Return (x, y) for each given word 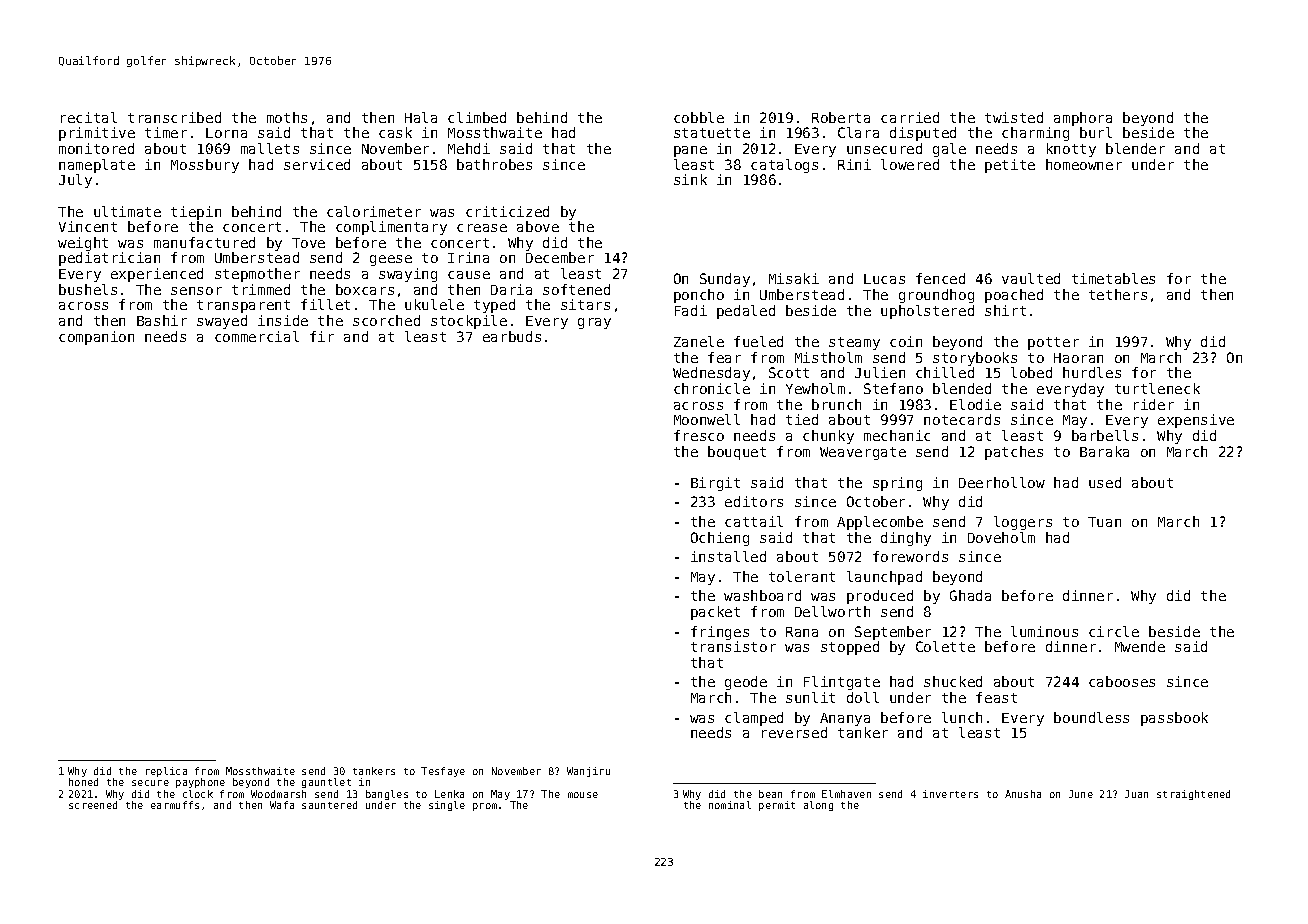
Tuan (1104, 522)
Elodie (975, 404)
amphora (1083, 119)
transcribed (174, 117)
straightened (1193, 795)
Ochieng (720, 539)
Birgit (715, 484)
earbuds (512, 336)
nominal (730, 805)
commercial (257, 336)
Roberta (841, 117)
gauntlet (326, 783)
